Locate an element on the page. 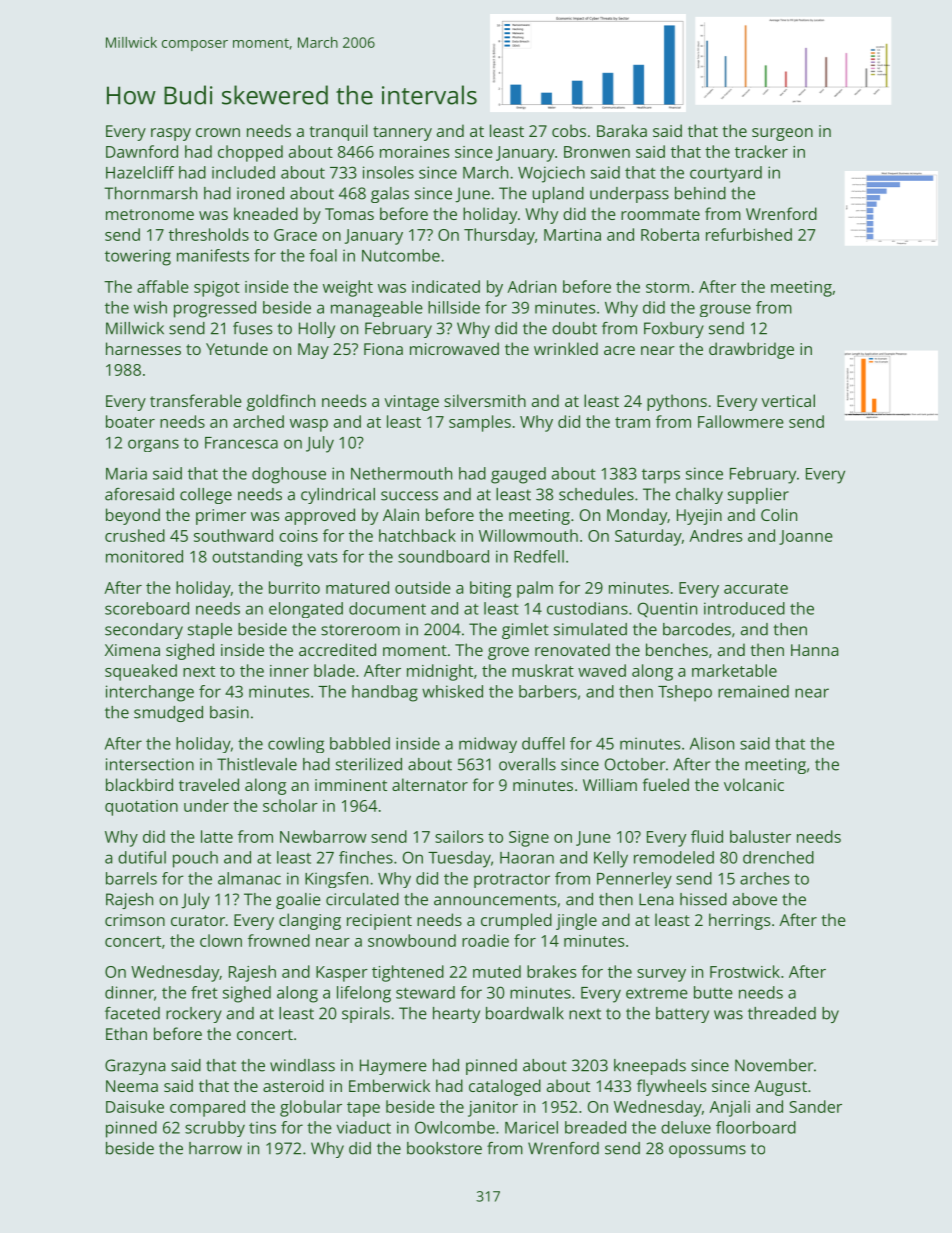 Image resolution: width=952 pixels, height=1233 pixels. cobs is located at coordinates (569, 130).
